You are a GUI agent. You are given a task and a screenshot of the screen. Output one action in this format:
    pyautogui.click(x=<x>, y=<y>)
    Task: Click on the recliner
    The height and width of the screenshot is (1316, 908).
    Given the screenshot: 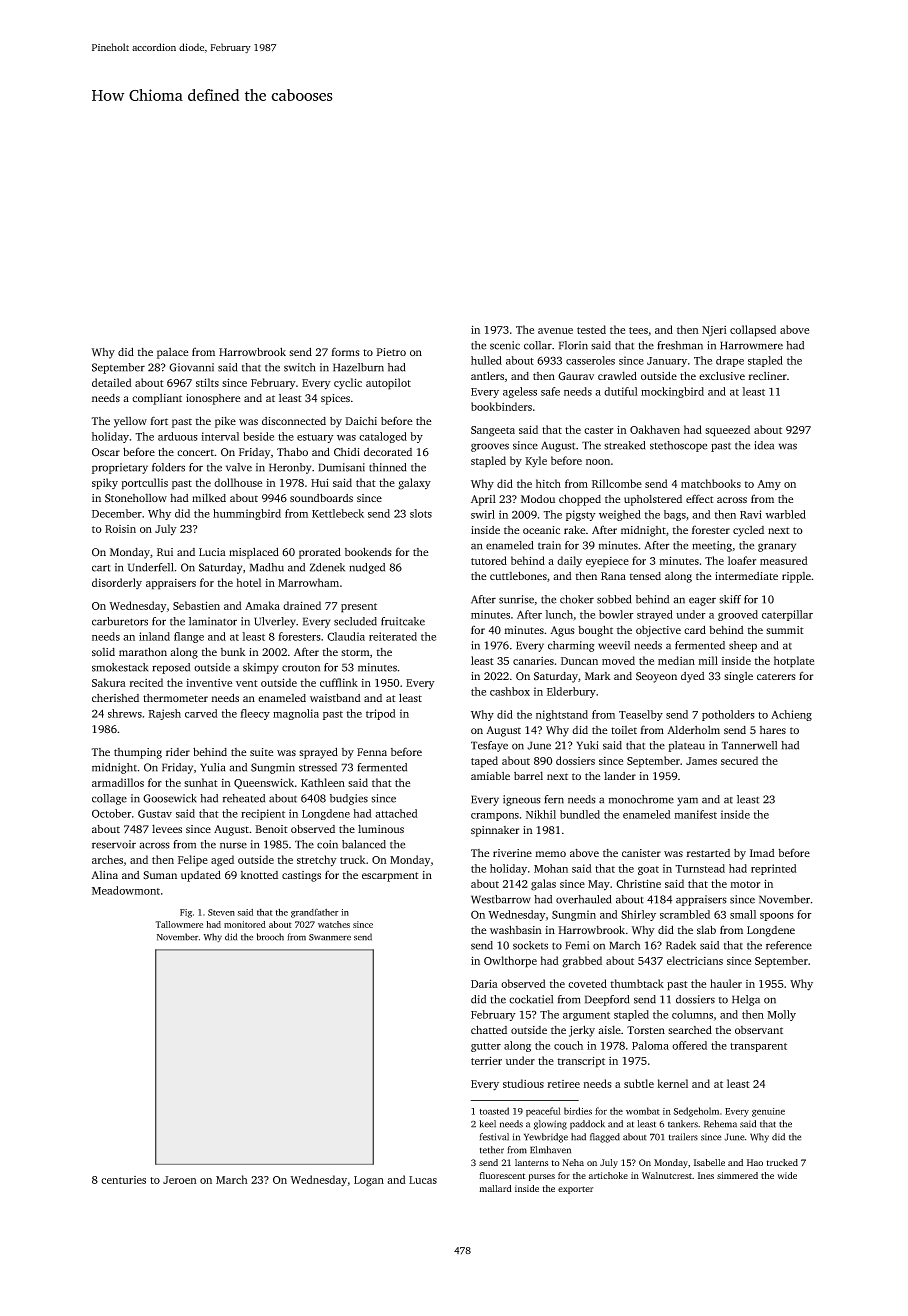 What is the action you would take?
    pyautogui.click(x=767, y=376)
